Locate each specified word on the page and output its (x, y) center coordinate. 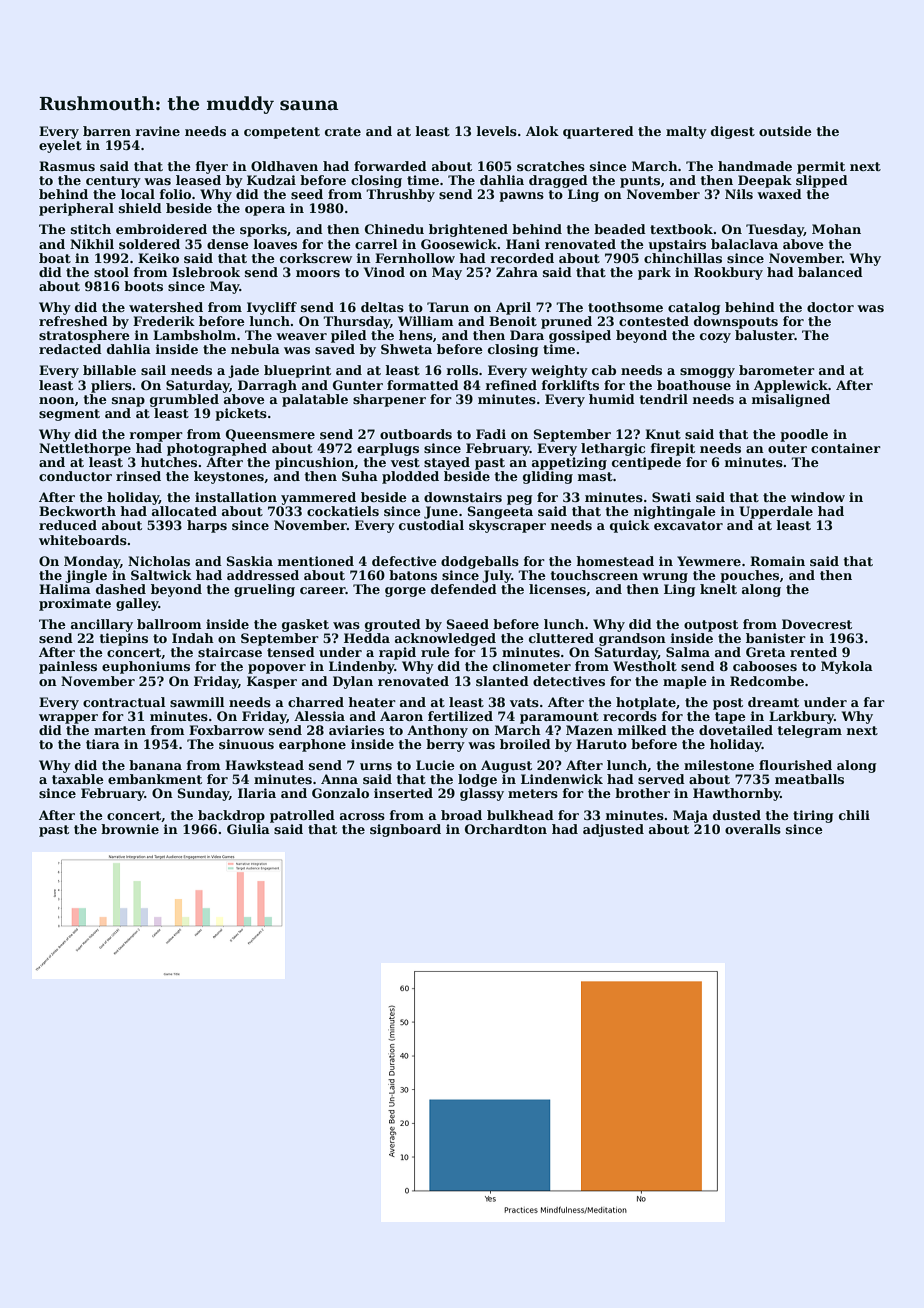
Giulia (248, 829)
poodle (804, 435)
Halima (65, 589)
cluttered (561, 638)
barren (107, 131)
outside (785, 131)
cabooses (765, 666)
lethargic (613, 449)
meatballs (809, 779)
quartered (598, 132)
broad (461, 815)
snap (128, 402)
